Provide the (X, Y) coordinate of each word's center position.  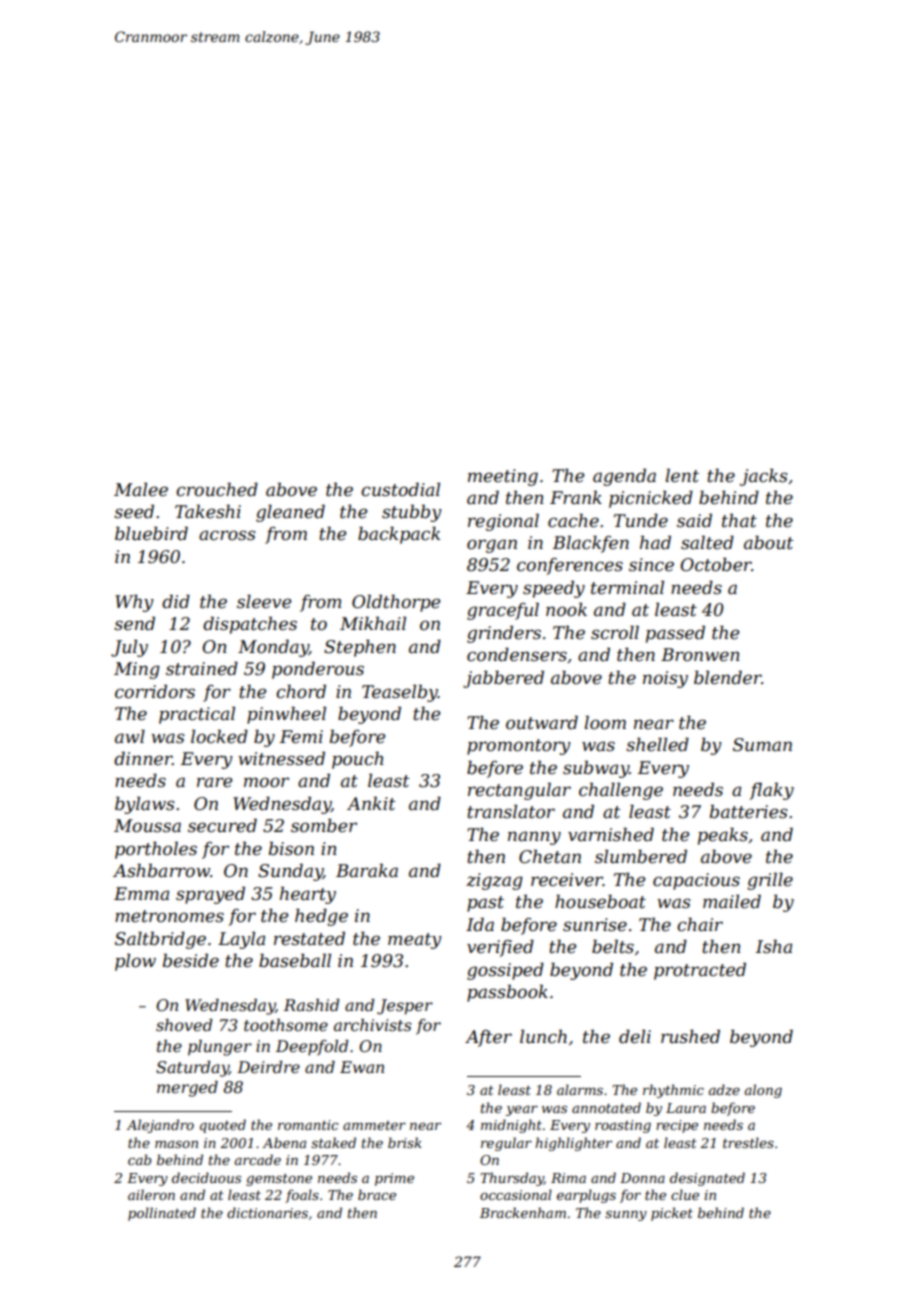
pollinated (162, 1214)
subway (596, 769)
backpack (399, 535)
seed (134, 511)
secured (222, 825)
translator (511, 811)
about (769, 542)
